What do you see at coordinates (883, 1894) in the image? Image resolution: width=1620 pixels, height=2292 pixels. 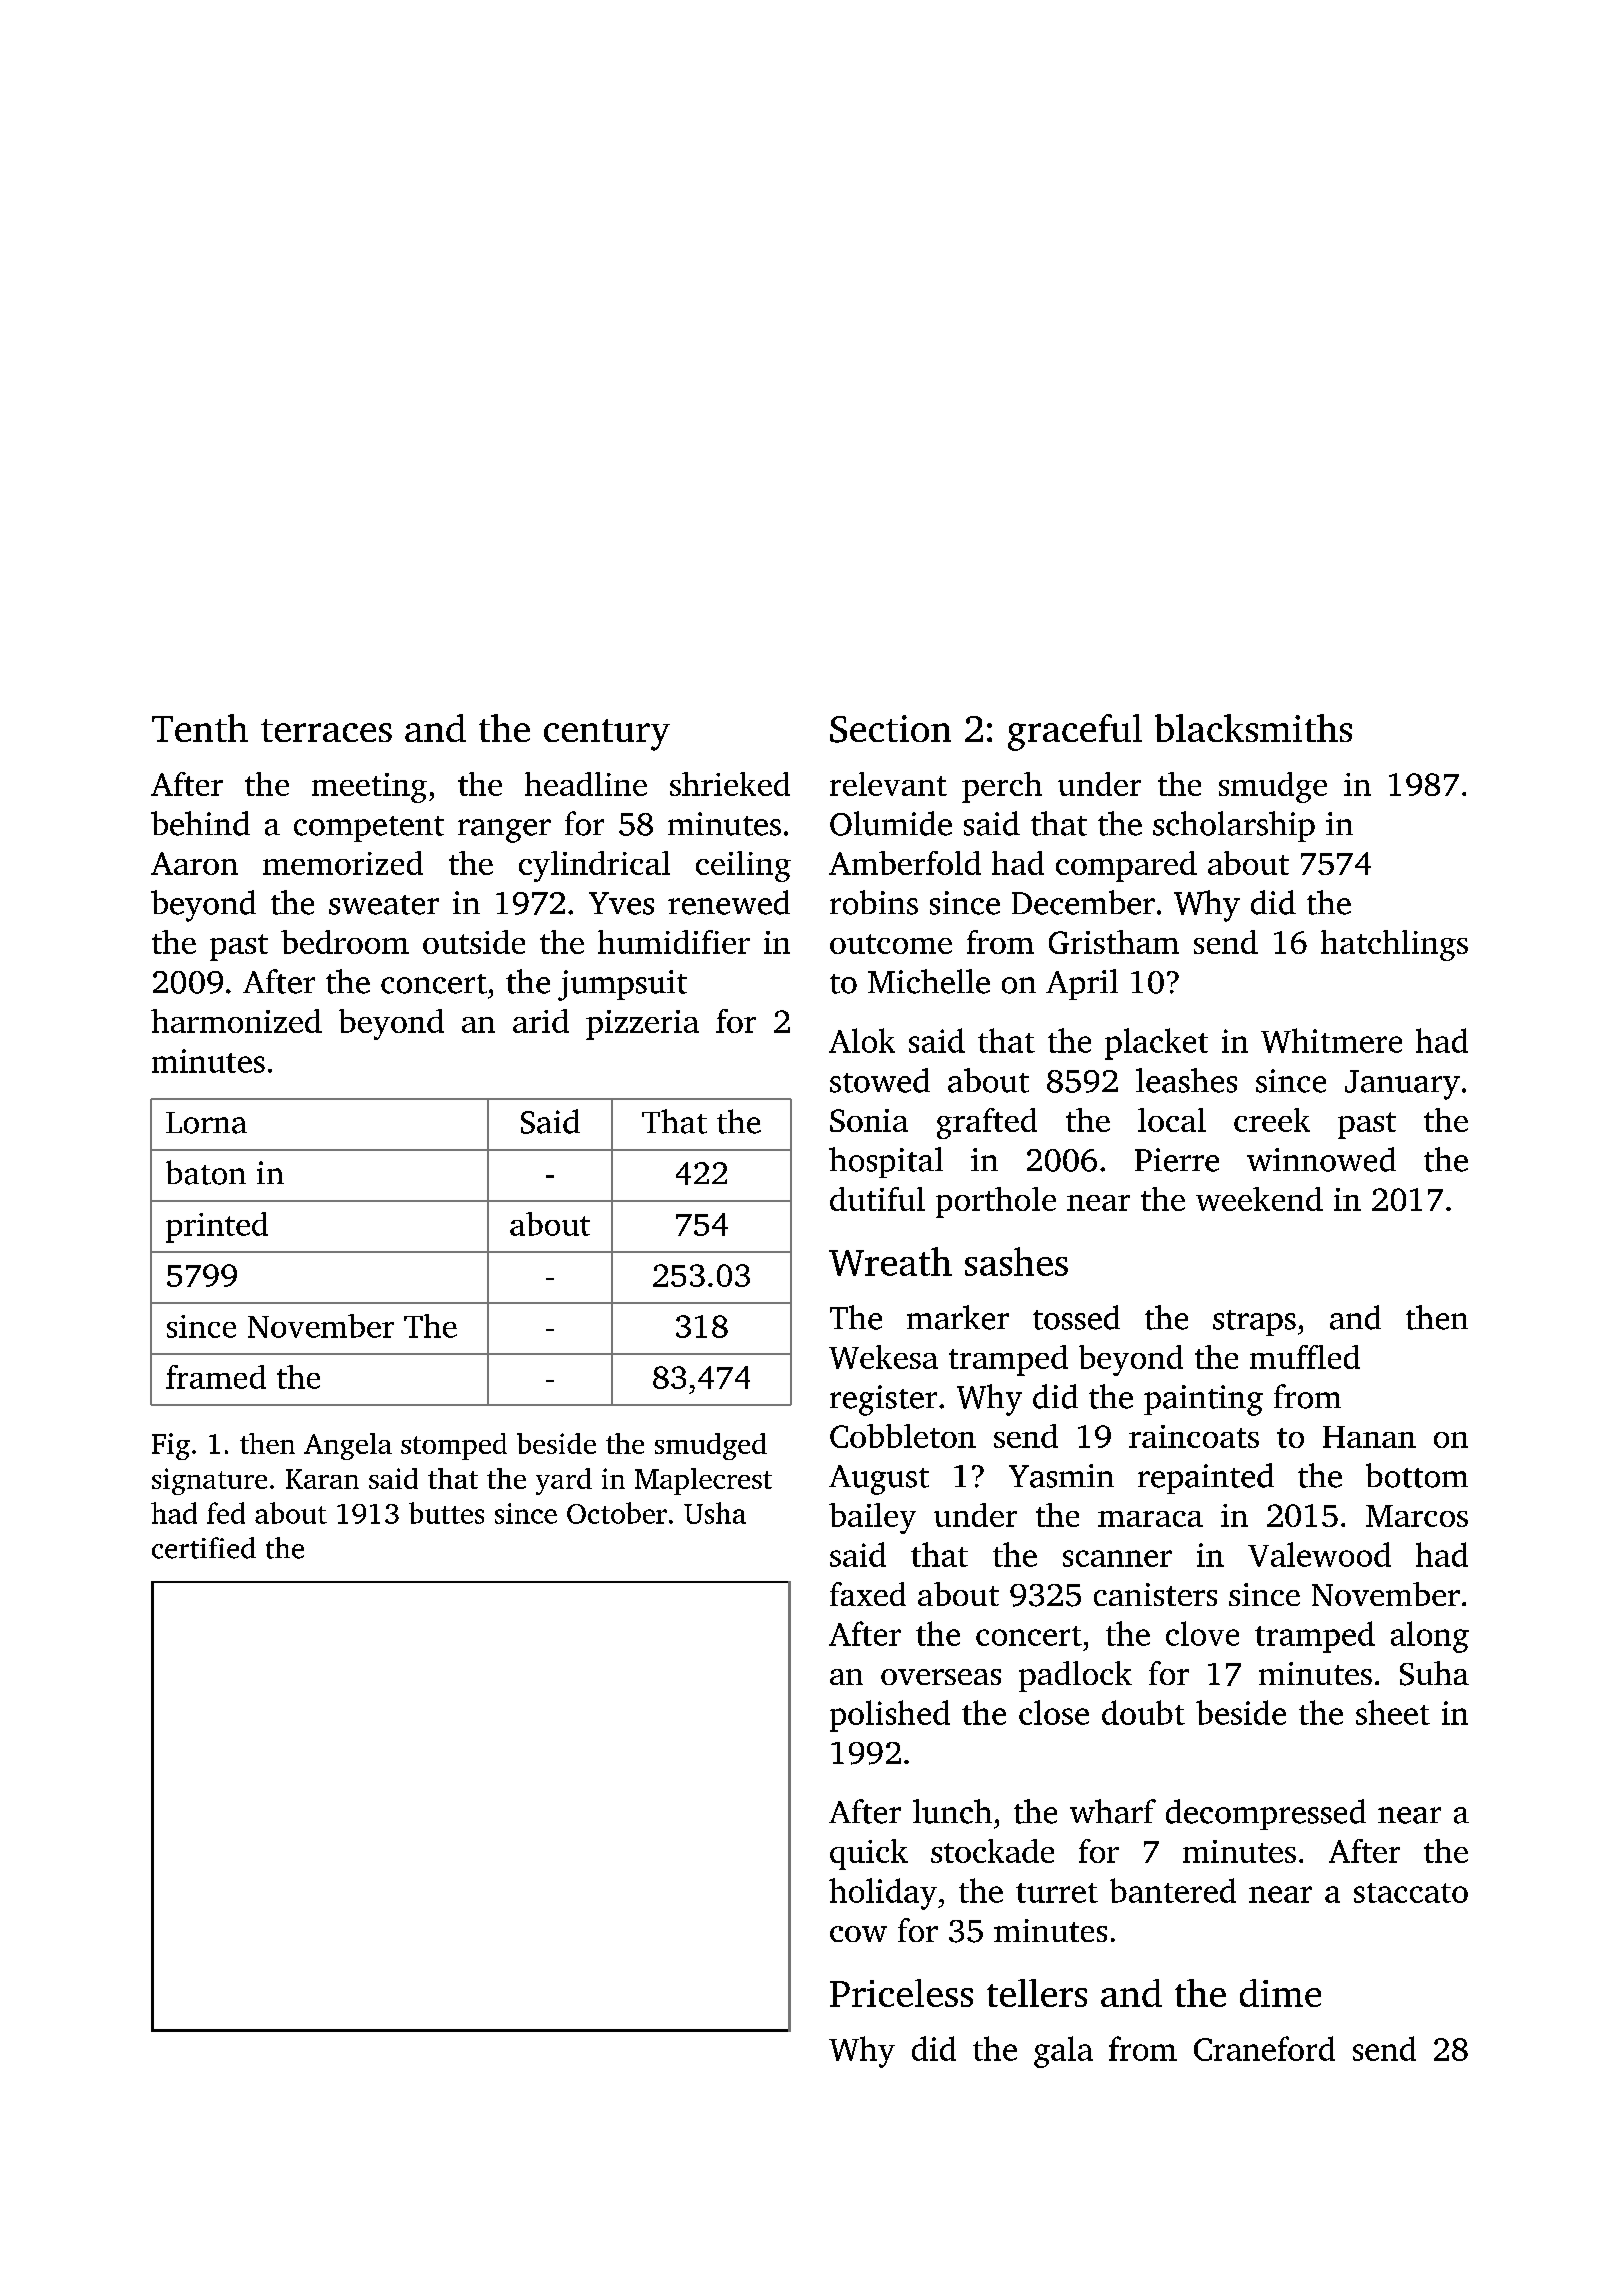 I see `holiday` at bounding box center [883, 1894].
